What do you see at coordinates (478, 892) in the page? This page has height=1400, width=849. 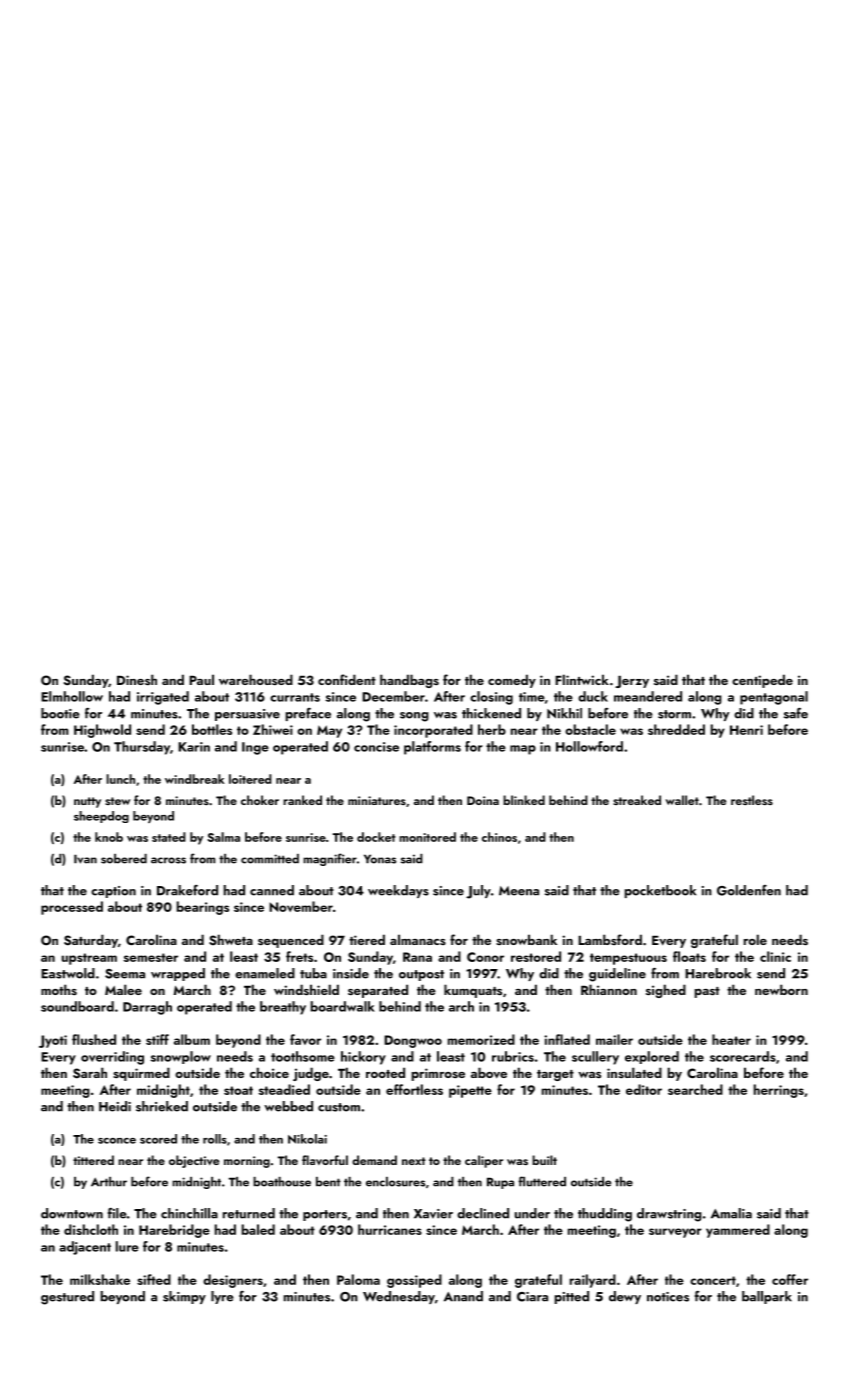 I see `July` at bounding box center [478, 892].
